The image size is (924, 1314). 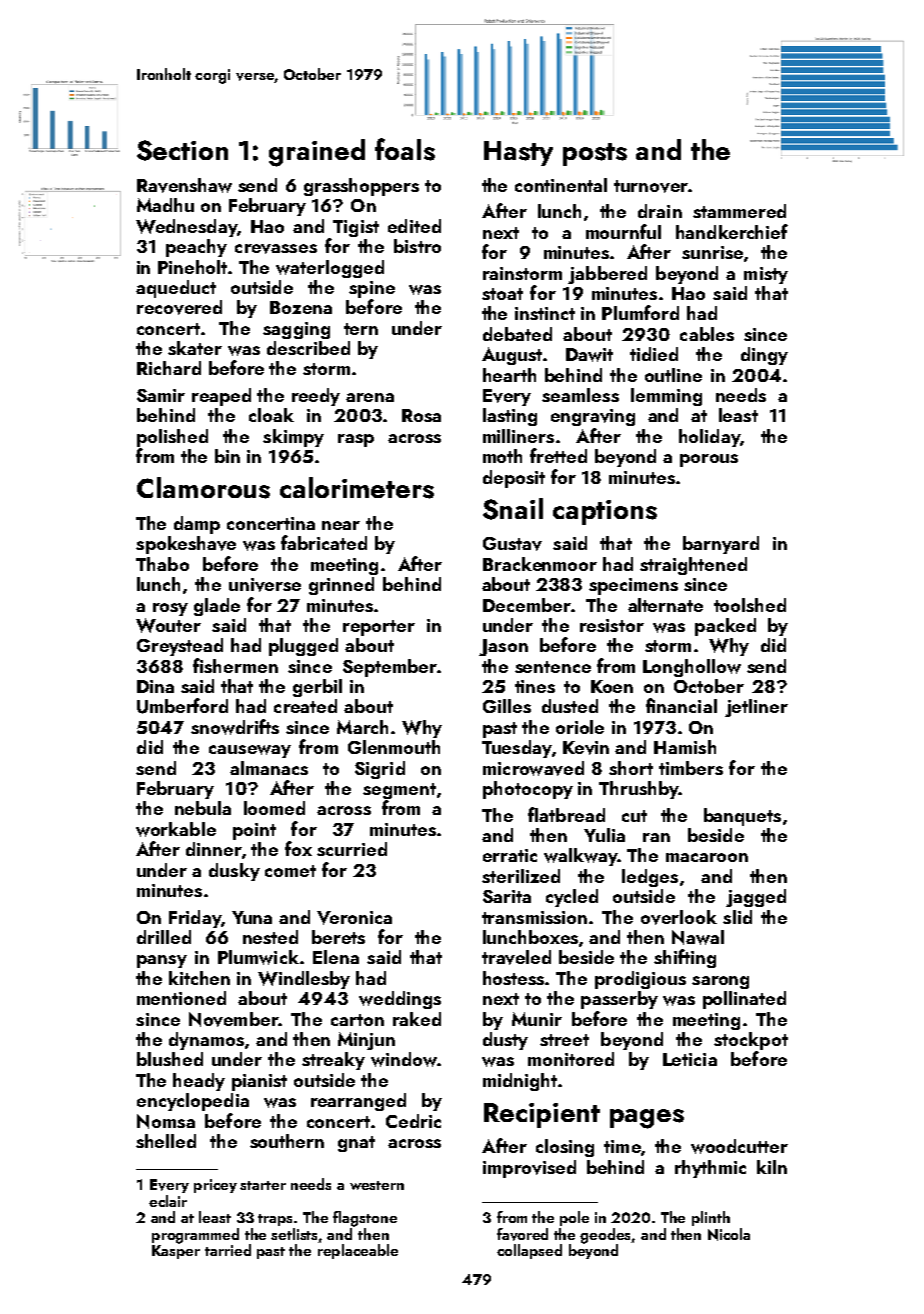 I want to click on Umberford, so click(x=182, y=706).
